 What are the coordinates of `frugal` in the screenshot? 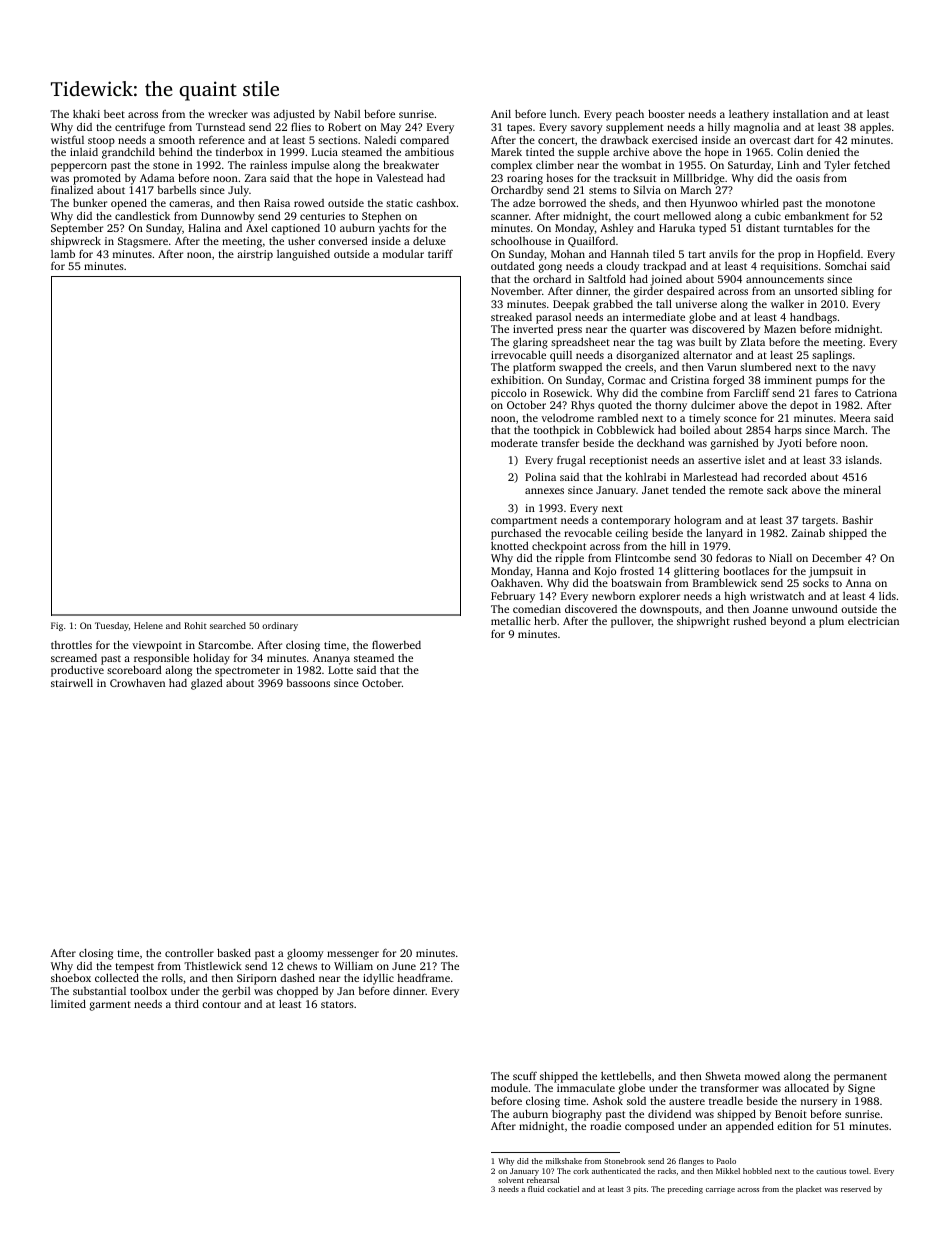 It's located at (571, 461).
